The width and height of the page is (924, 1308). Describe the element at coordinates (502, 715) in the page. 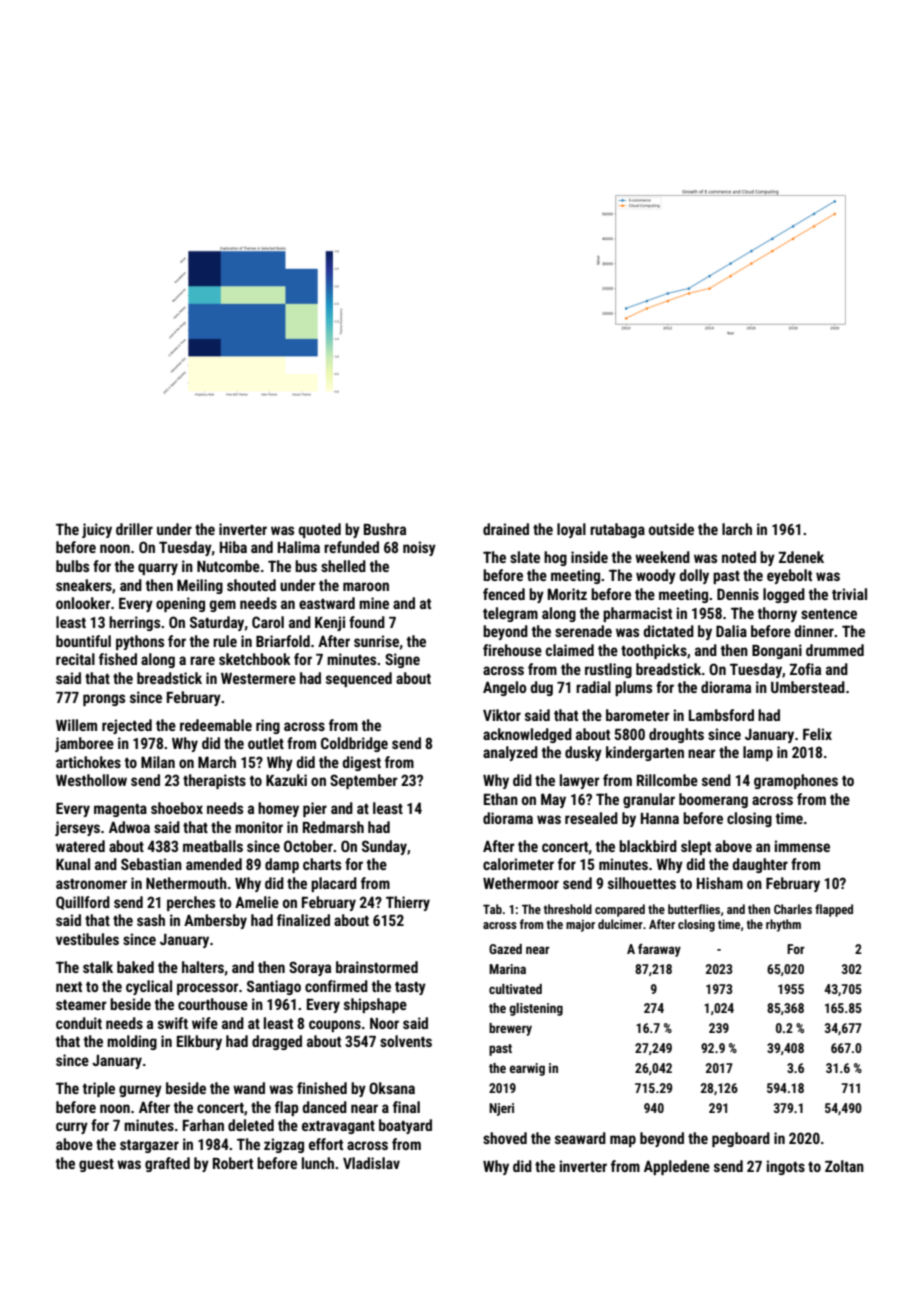

I see `Viktor` at that location.
